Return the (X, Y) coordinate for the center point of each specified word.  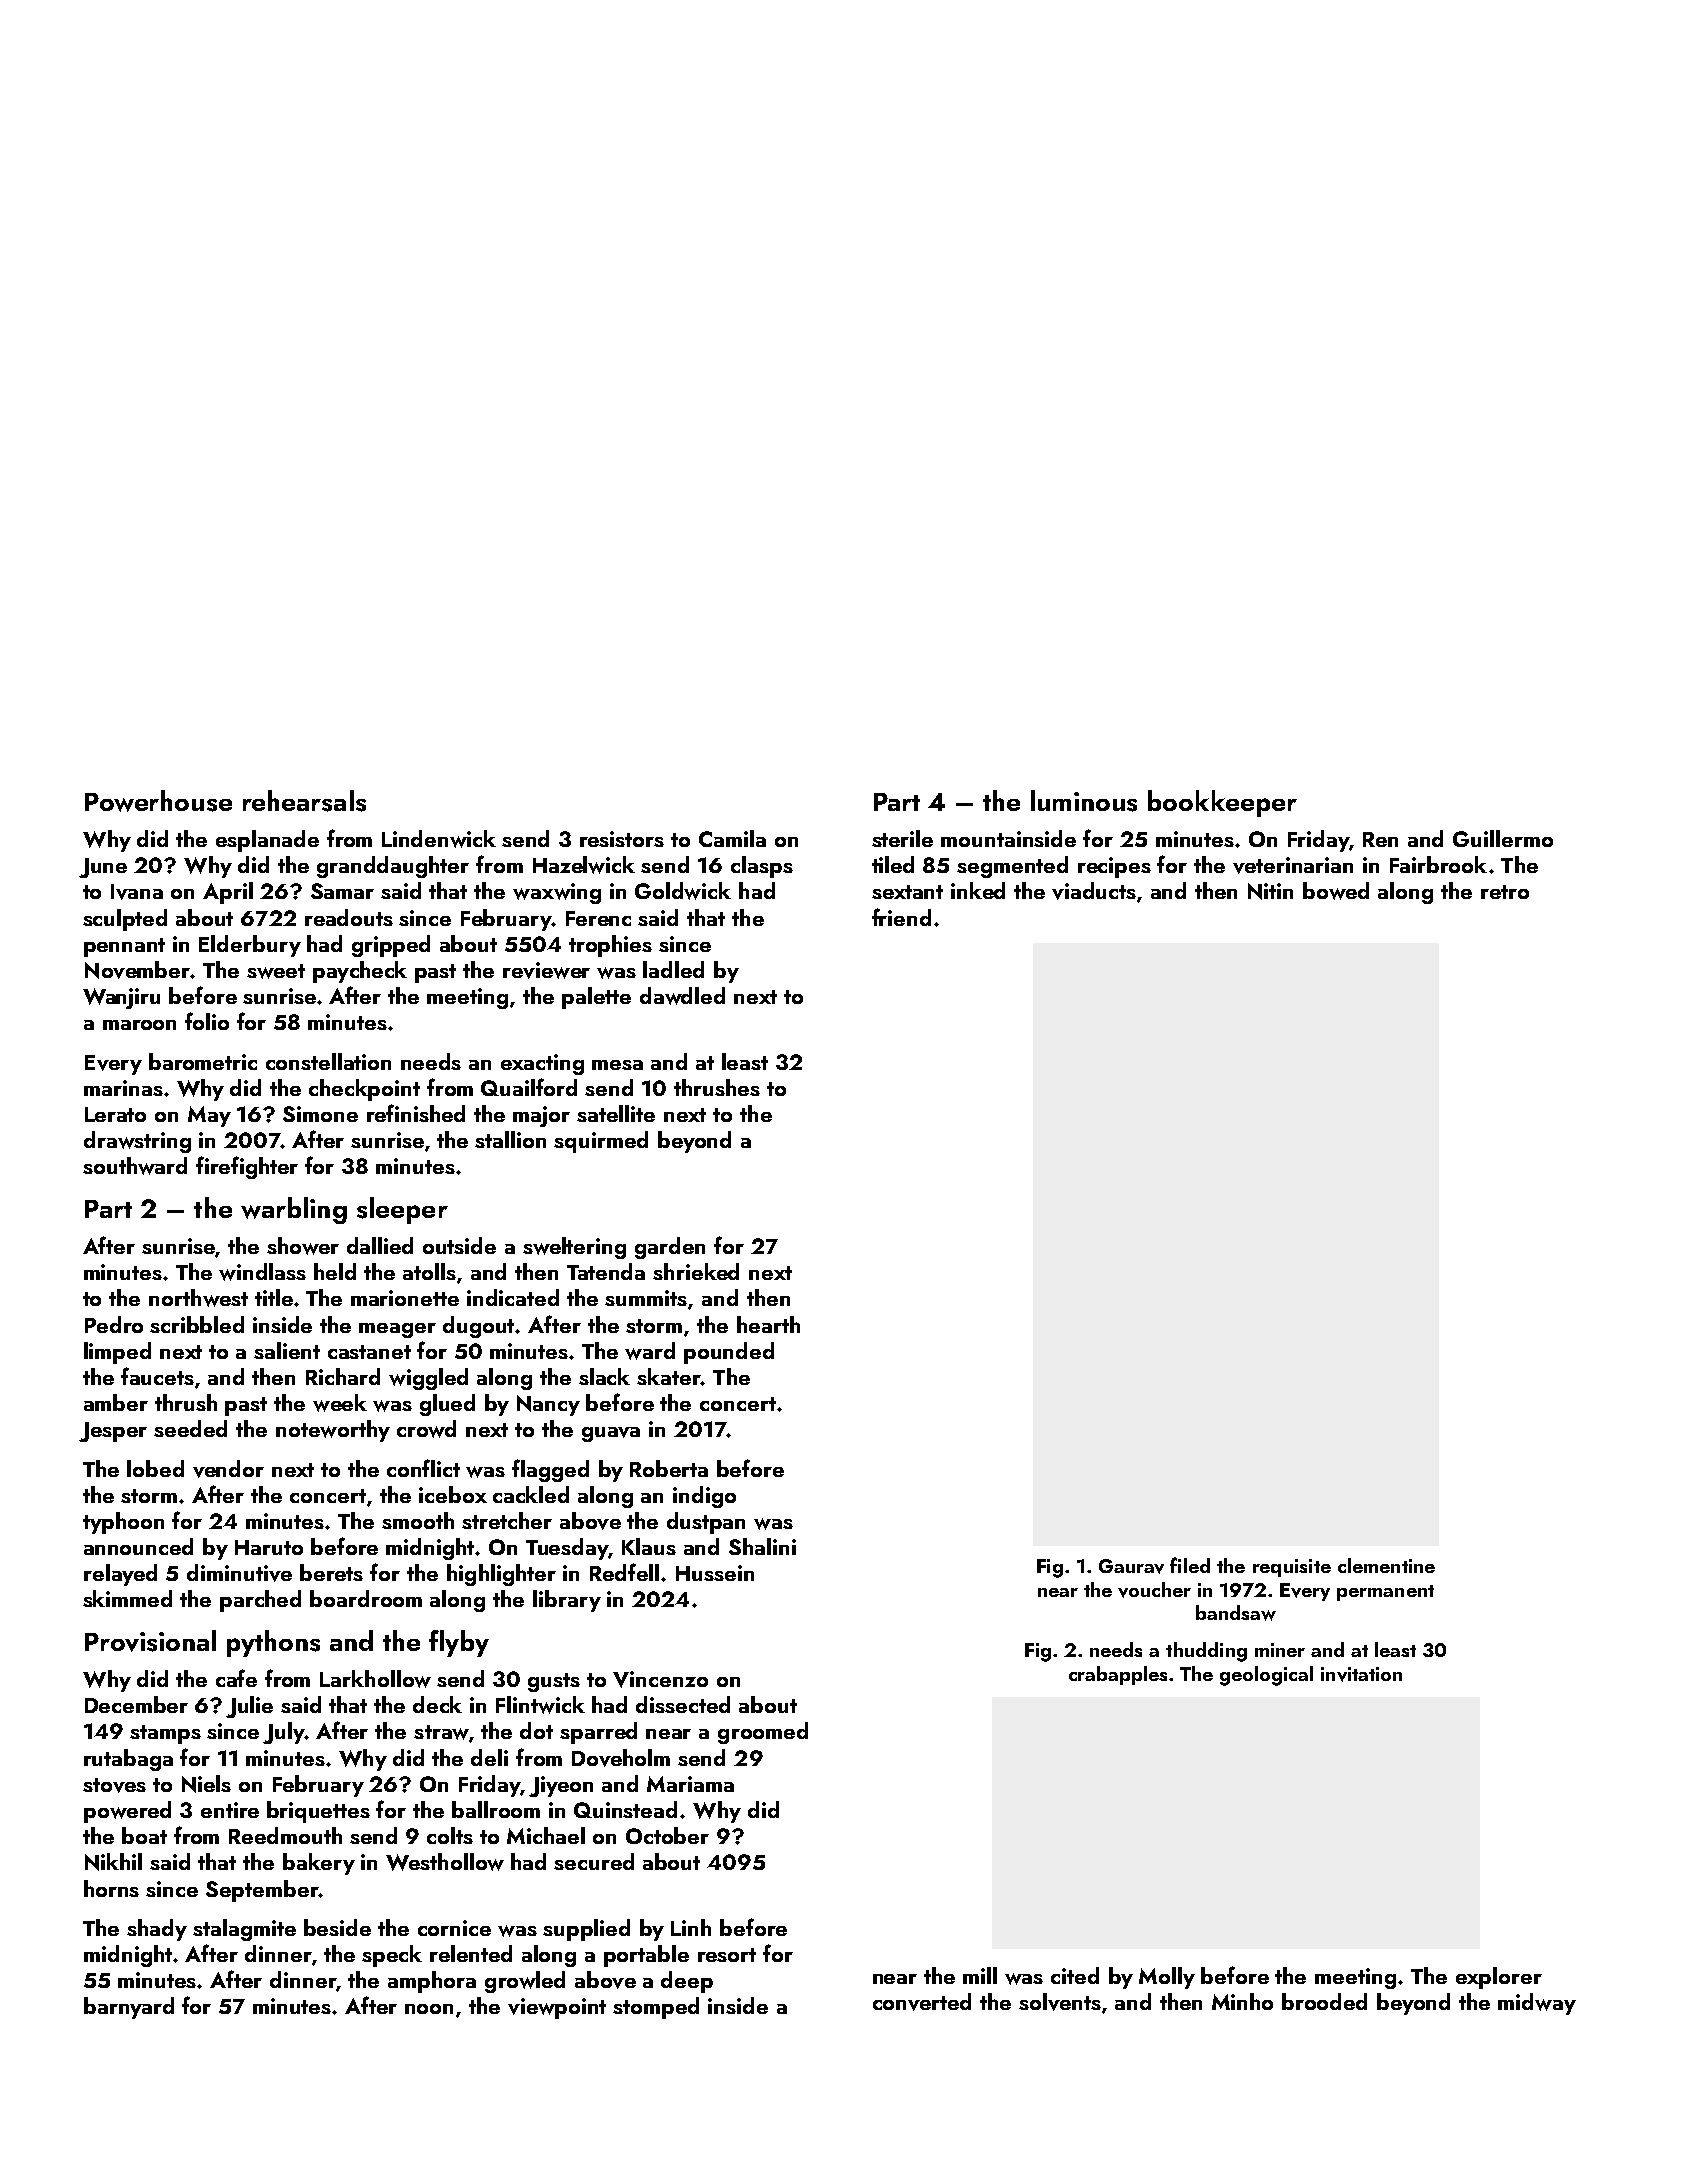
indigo (704, 1497)
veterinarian (1293, 865)
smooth (418, 1520)
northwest (198, 1298)
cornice (454, 1928)
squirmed (601, 1142)
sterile (902, 838)
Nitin (1270, 891)
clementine (1386, 1565)
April (228, 893)
